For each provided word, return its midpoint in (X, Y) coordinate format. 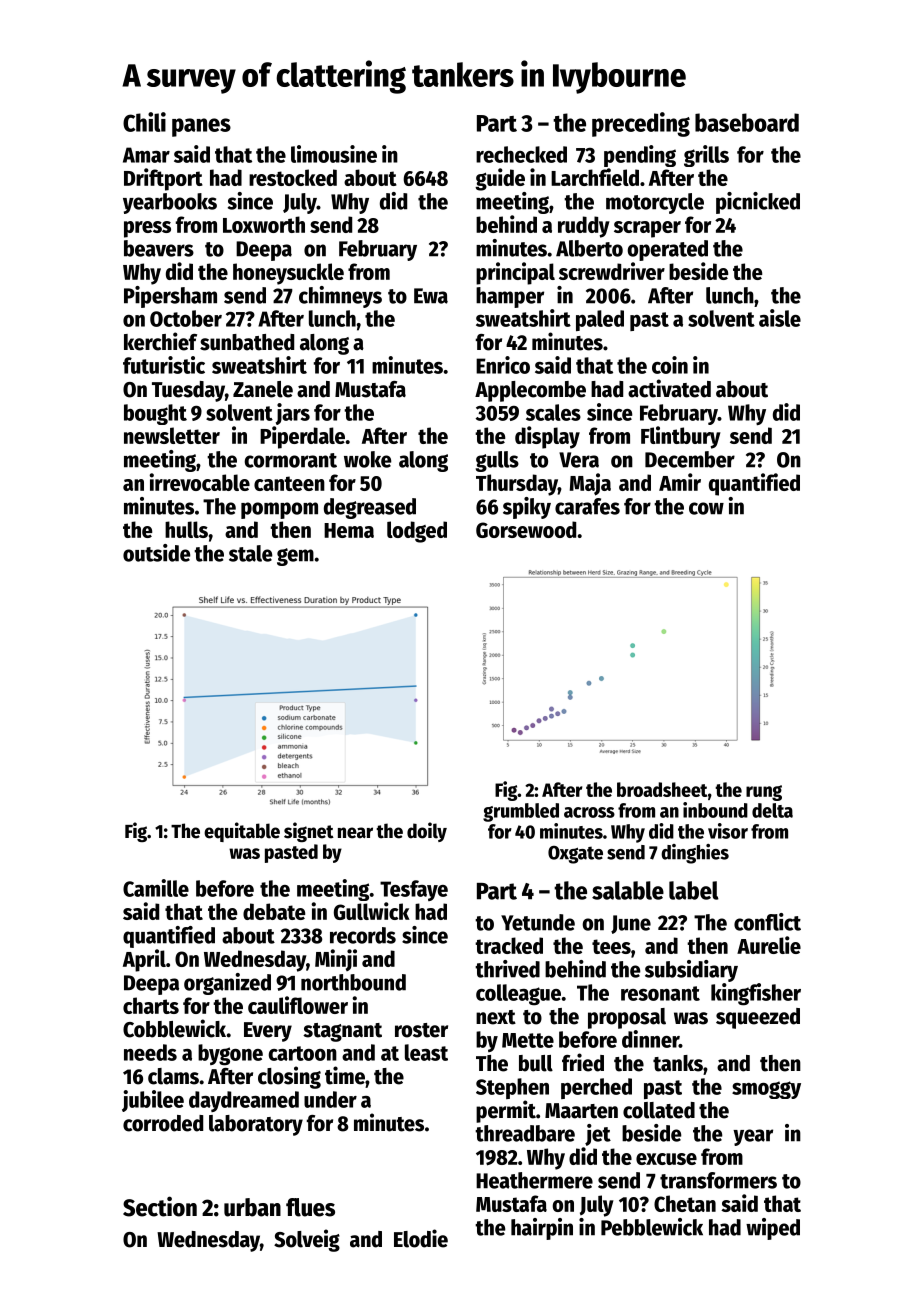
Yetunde (538, 922)
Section (160, 1206)
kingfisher (756, 994)
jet (598, 1135)
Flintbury (681, 437)
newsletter (172, 435)
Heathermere (534, 1180)
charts (151, 1005)
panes (201, 127)
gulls (497, 461)
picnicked (758, 203)
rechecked (521, 154)
